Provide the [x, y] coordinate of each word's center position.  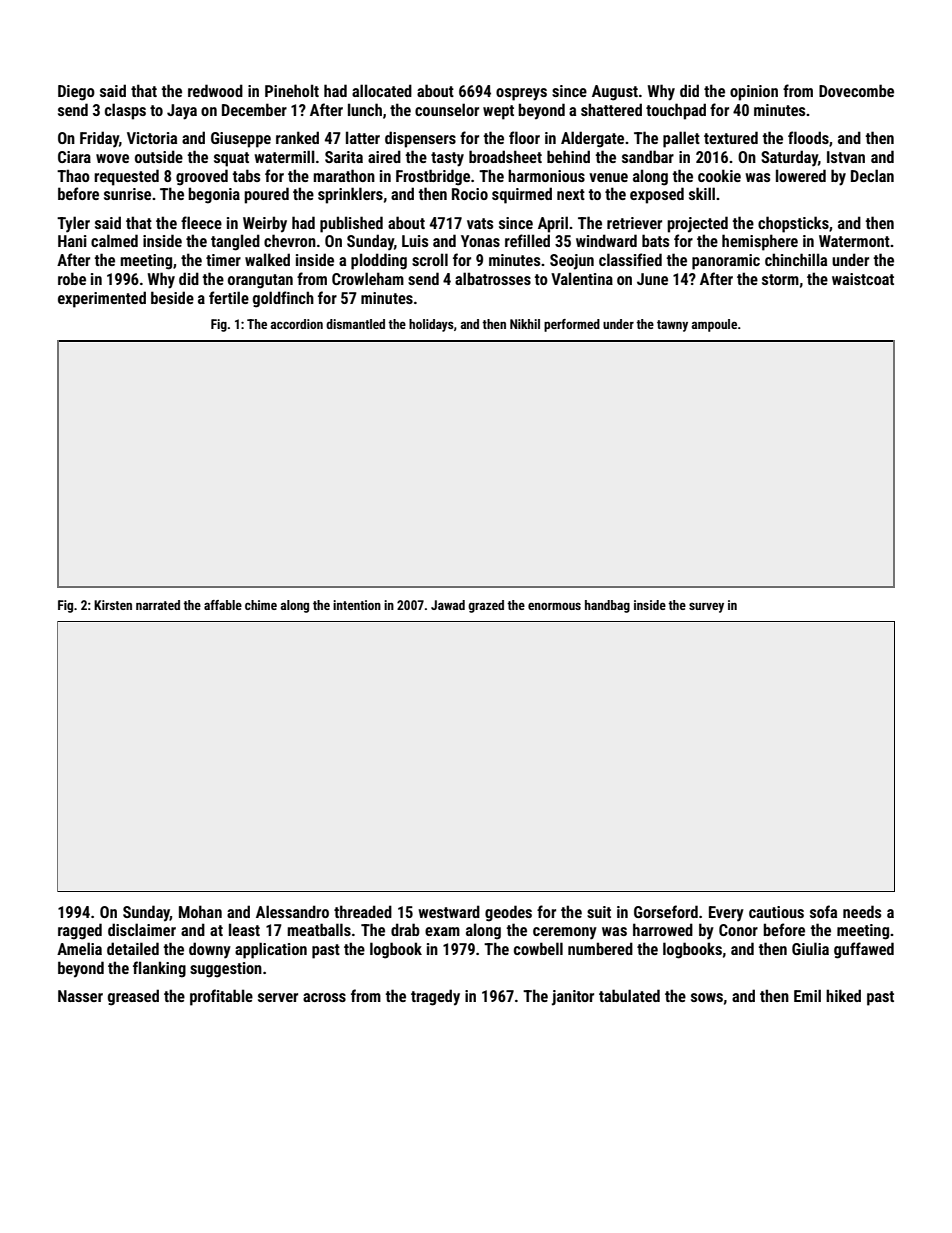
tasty [447, 159]
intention [357, 605]
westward [449, 911]
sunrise [127, 194]
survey [706, 607]
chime [261, 605]
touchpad [676, 111]
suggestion [226, 970]
